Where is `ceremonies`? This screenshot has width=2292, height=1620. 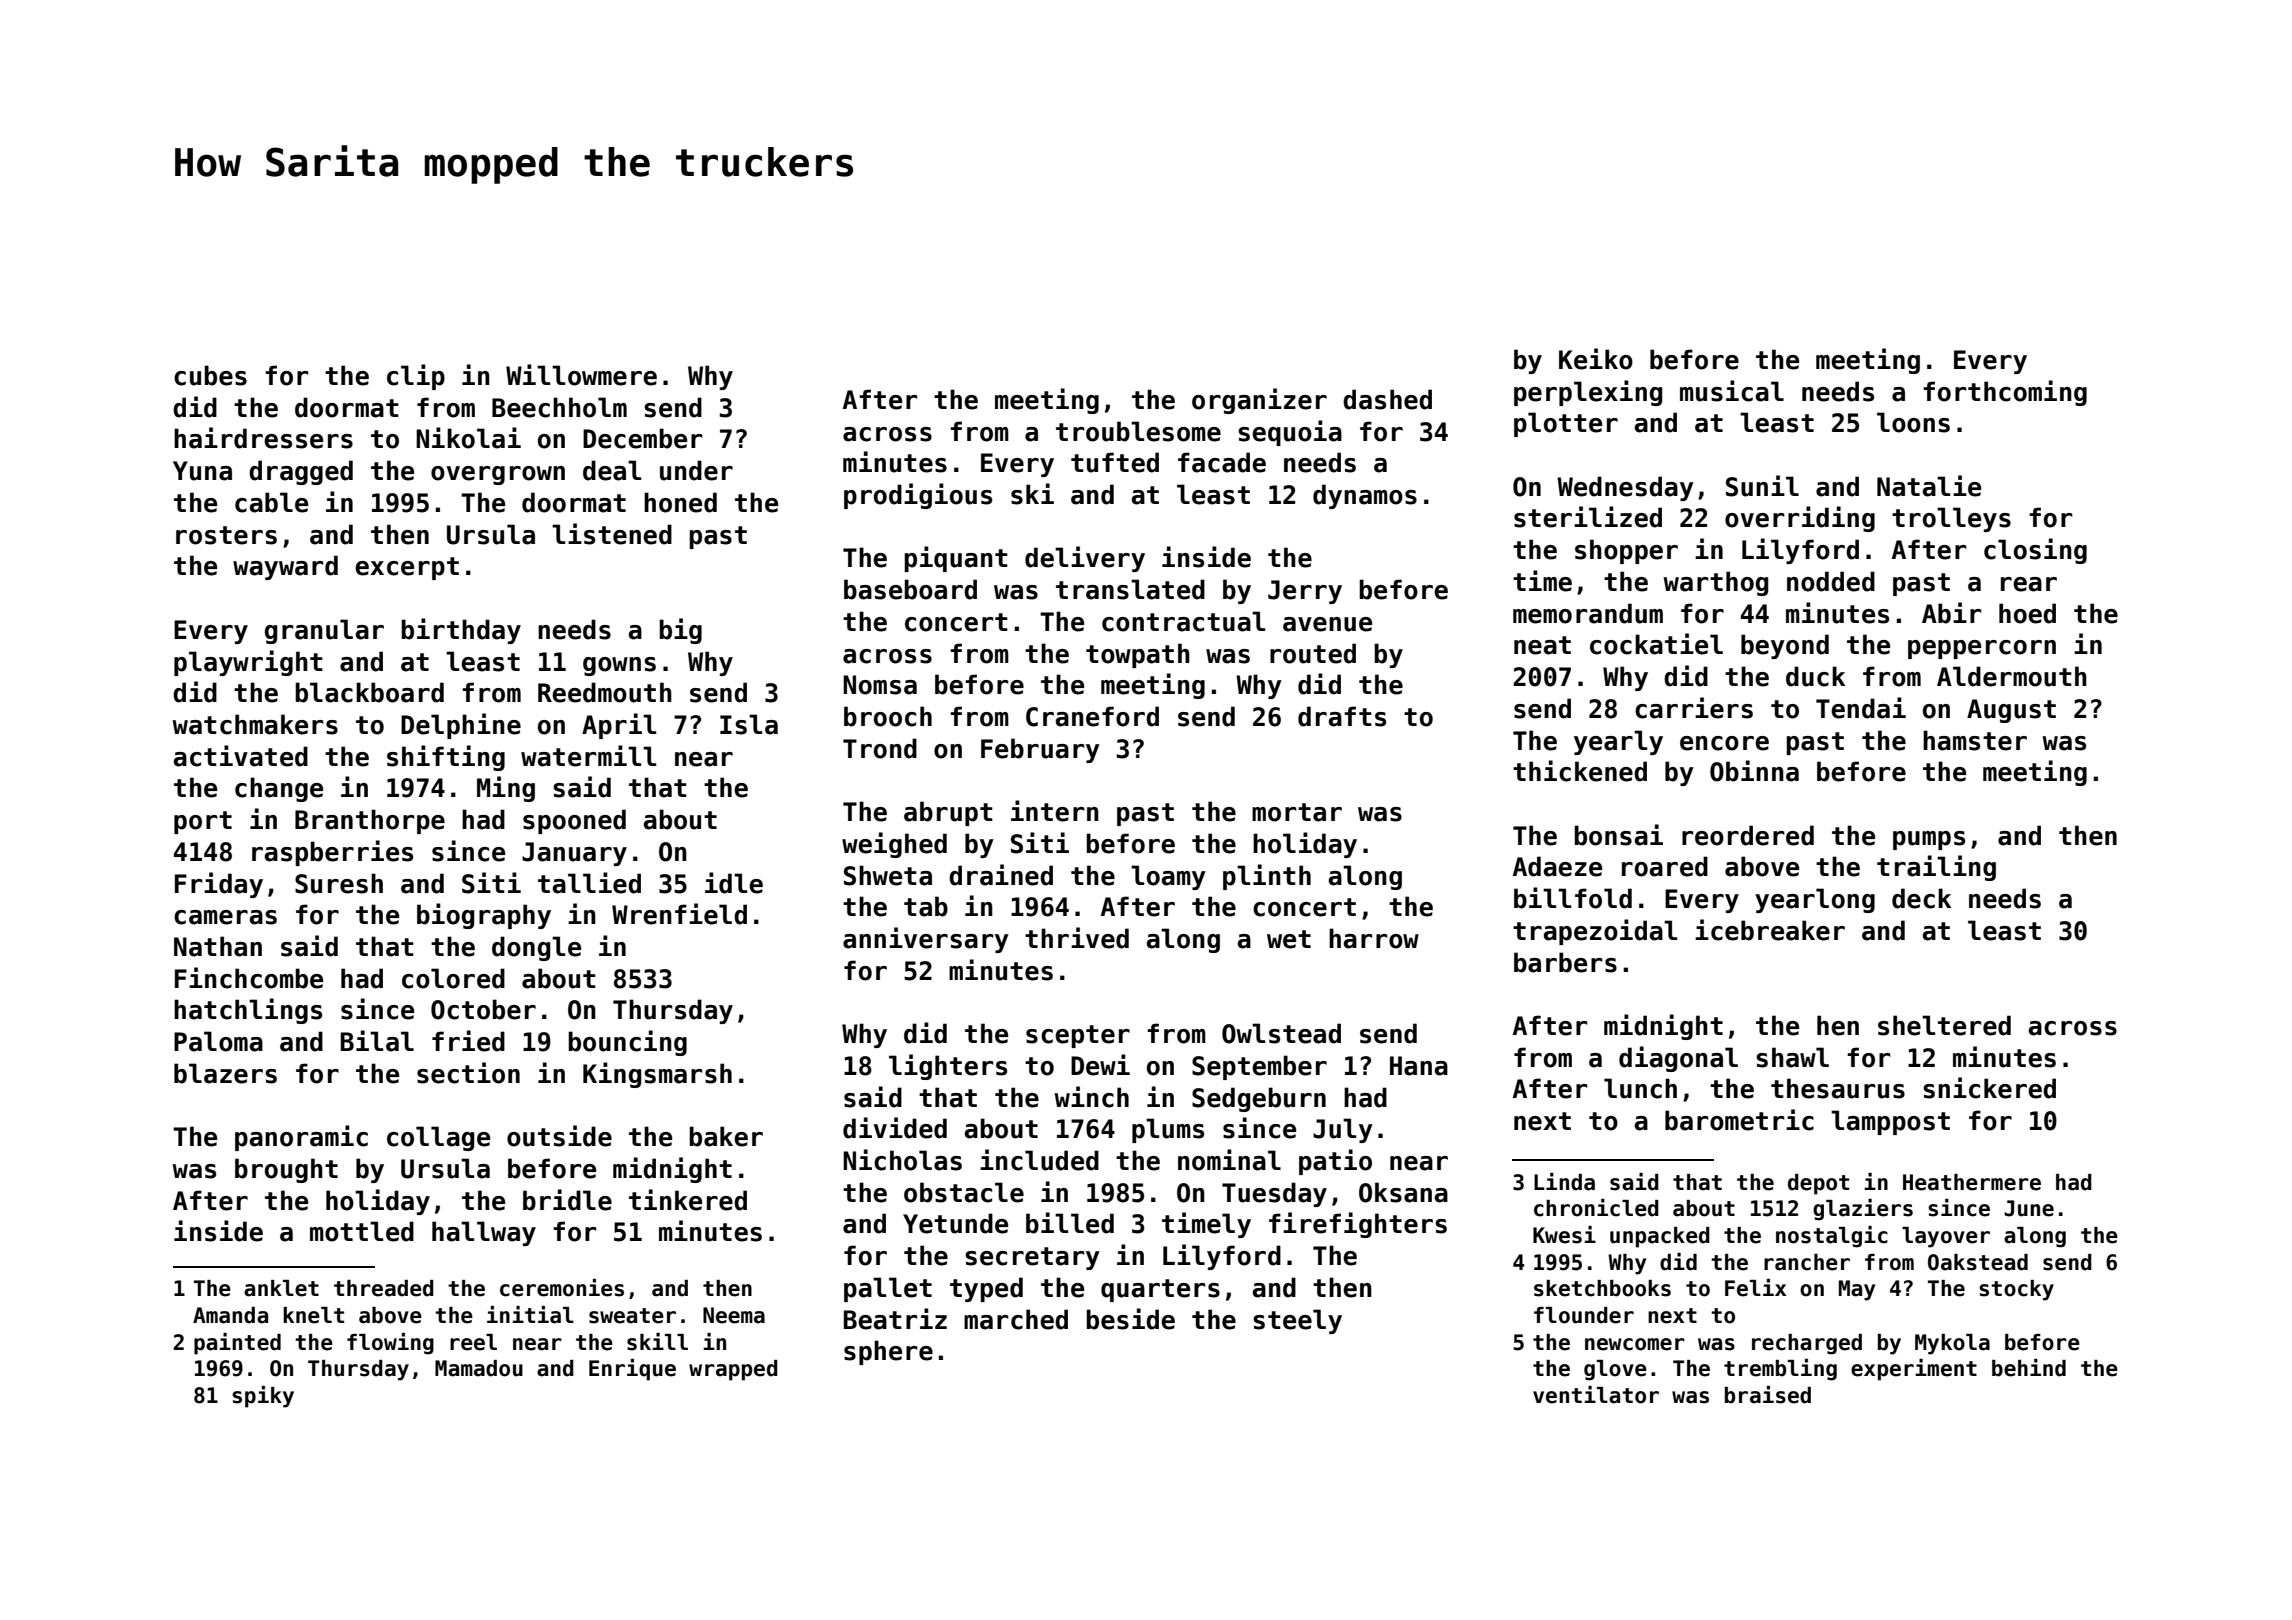
ceremonies is located at coordinates (562, 1288).
